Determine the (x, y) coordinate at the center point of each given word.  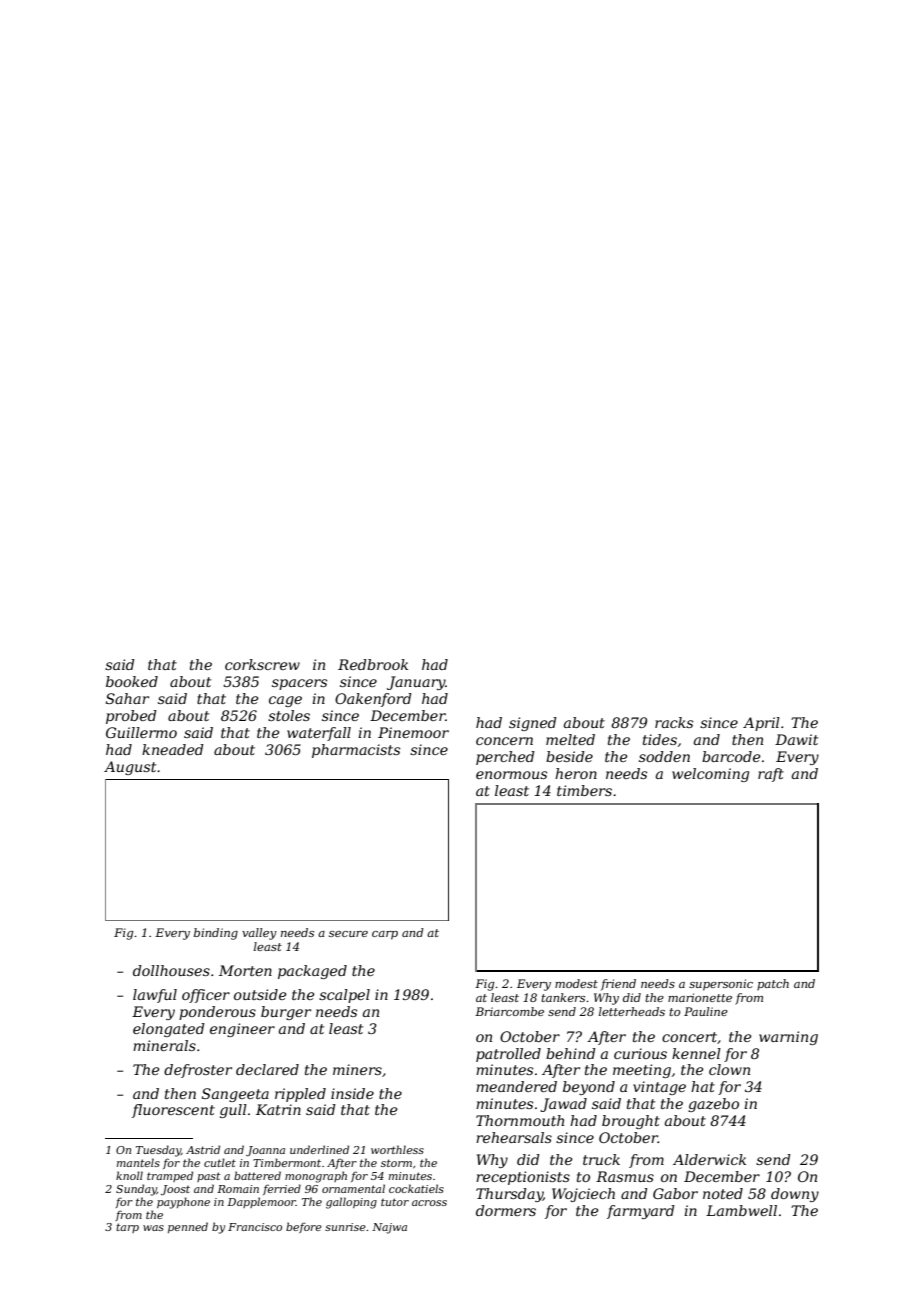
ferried (282, 1189)
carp (385, 935)
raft (771, 775)
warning (788, 1038)
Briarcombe (509, 1011)
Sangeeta (235, 1095)
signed (533, 724)
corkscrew (262, 664)
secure (348, 934)
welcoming (710, 775)
